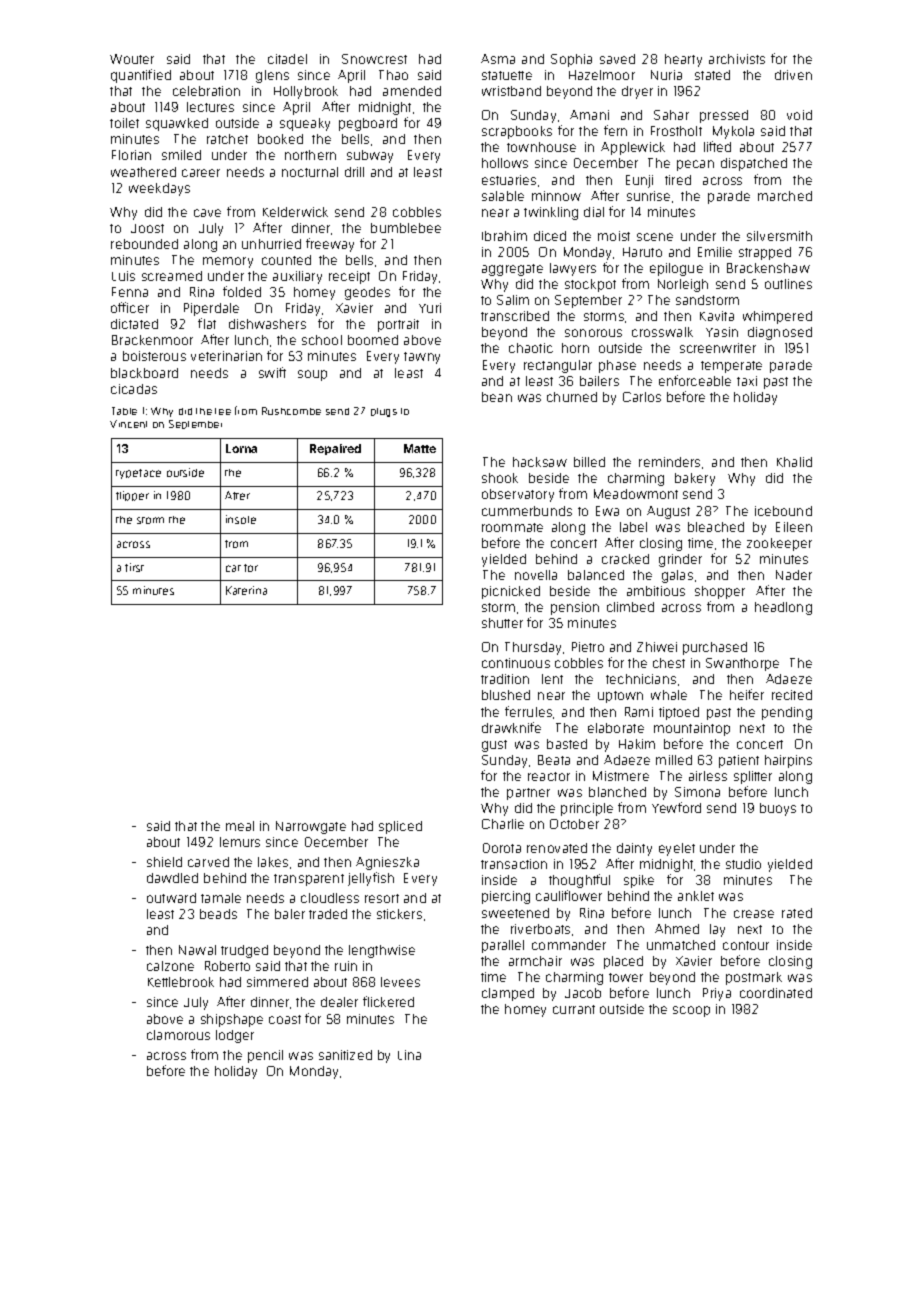 The image size is (924, 1308). Describe the element at coordinates (677, 576) in the screenshot. I see `galas` at that location.
